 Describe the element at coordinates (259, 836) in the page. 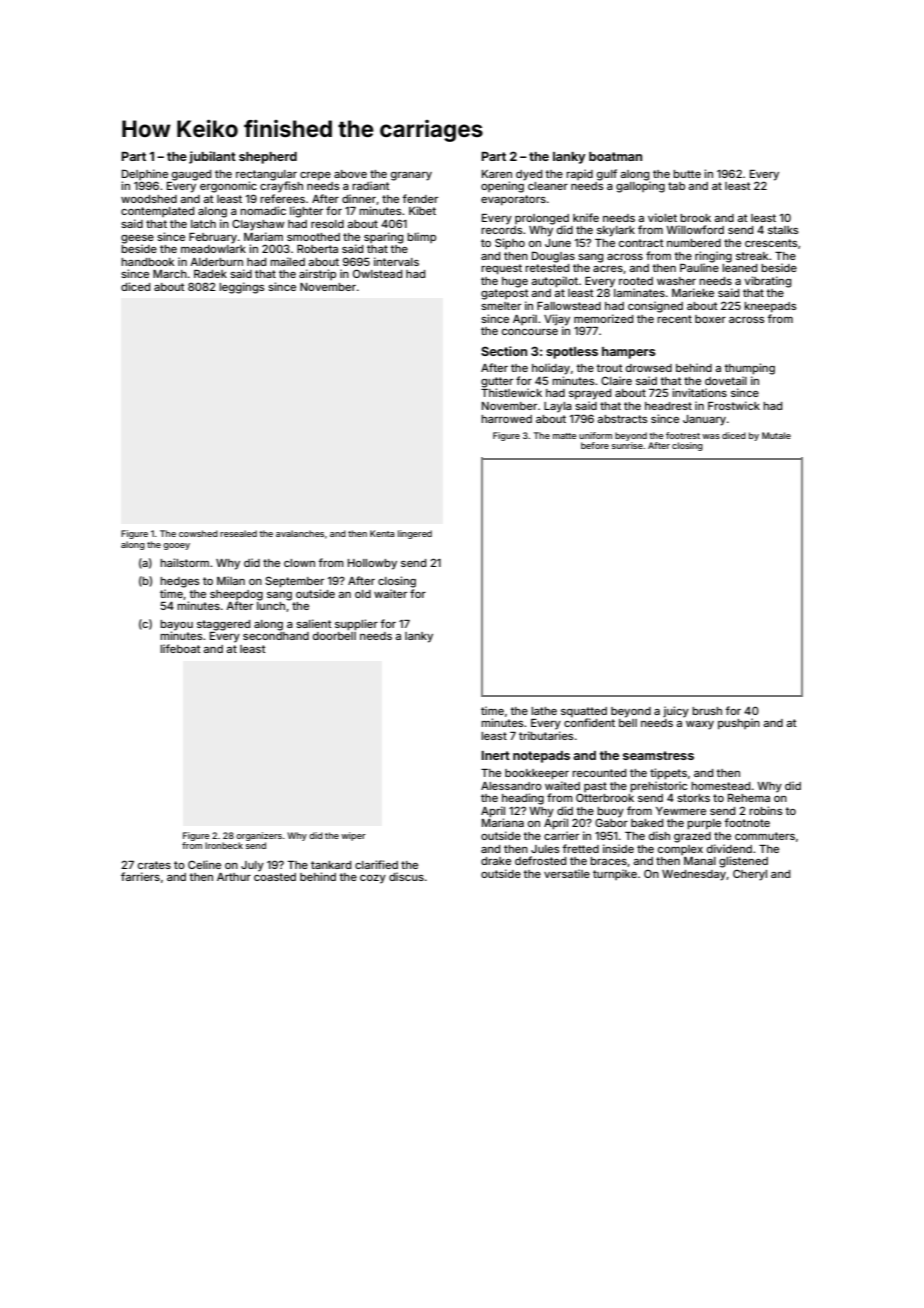

I see `organizers` at that location.
